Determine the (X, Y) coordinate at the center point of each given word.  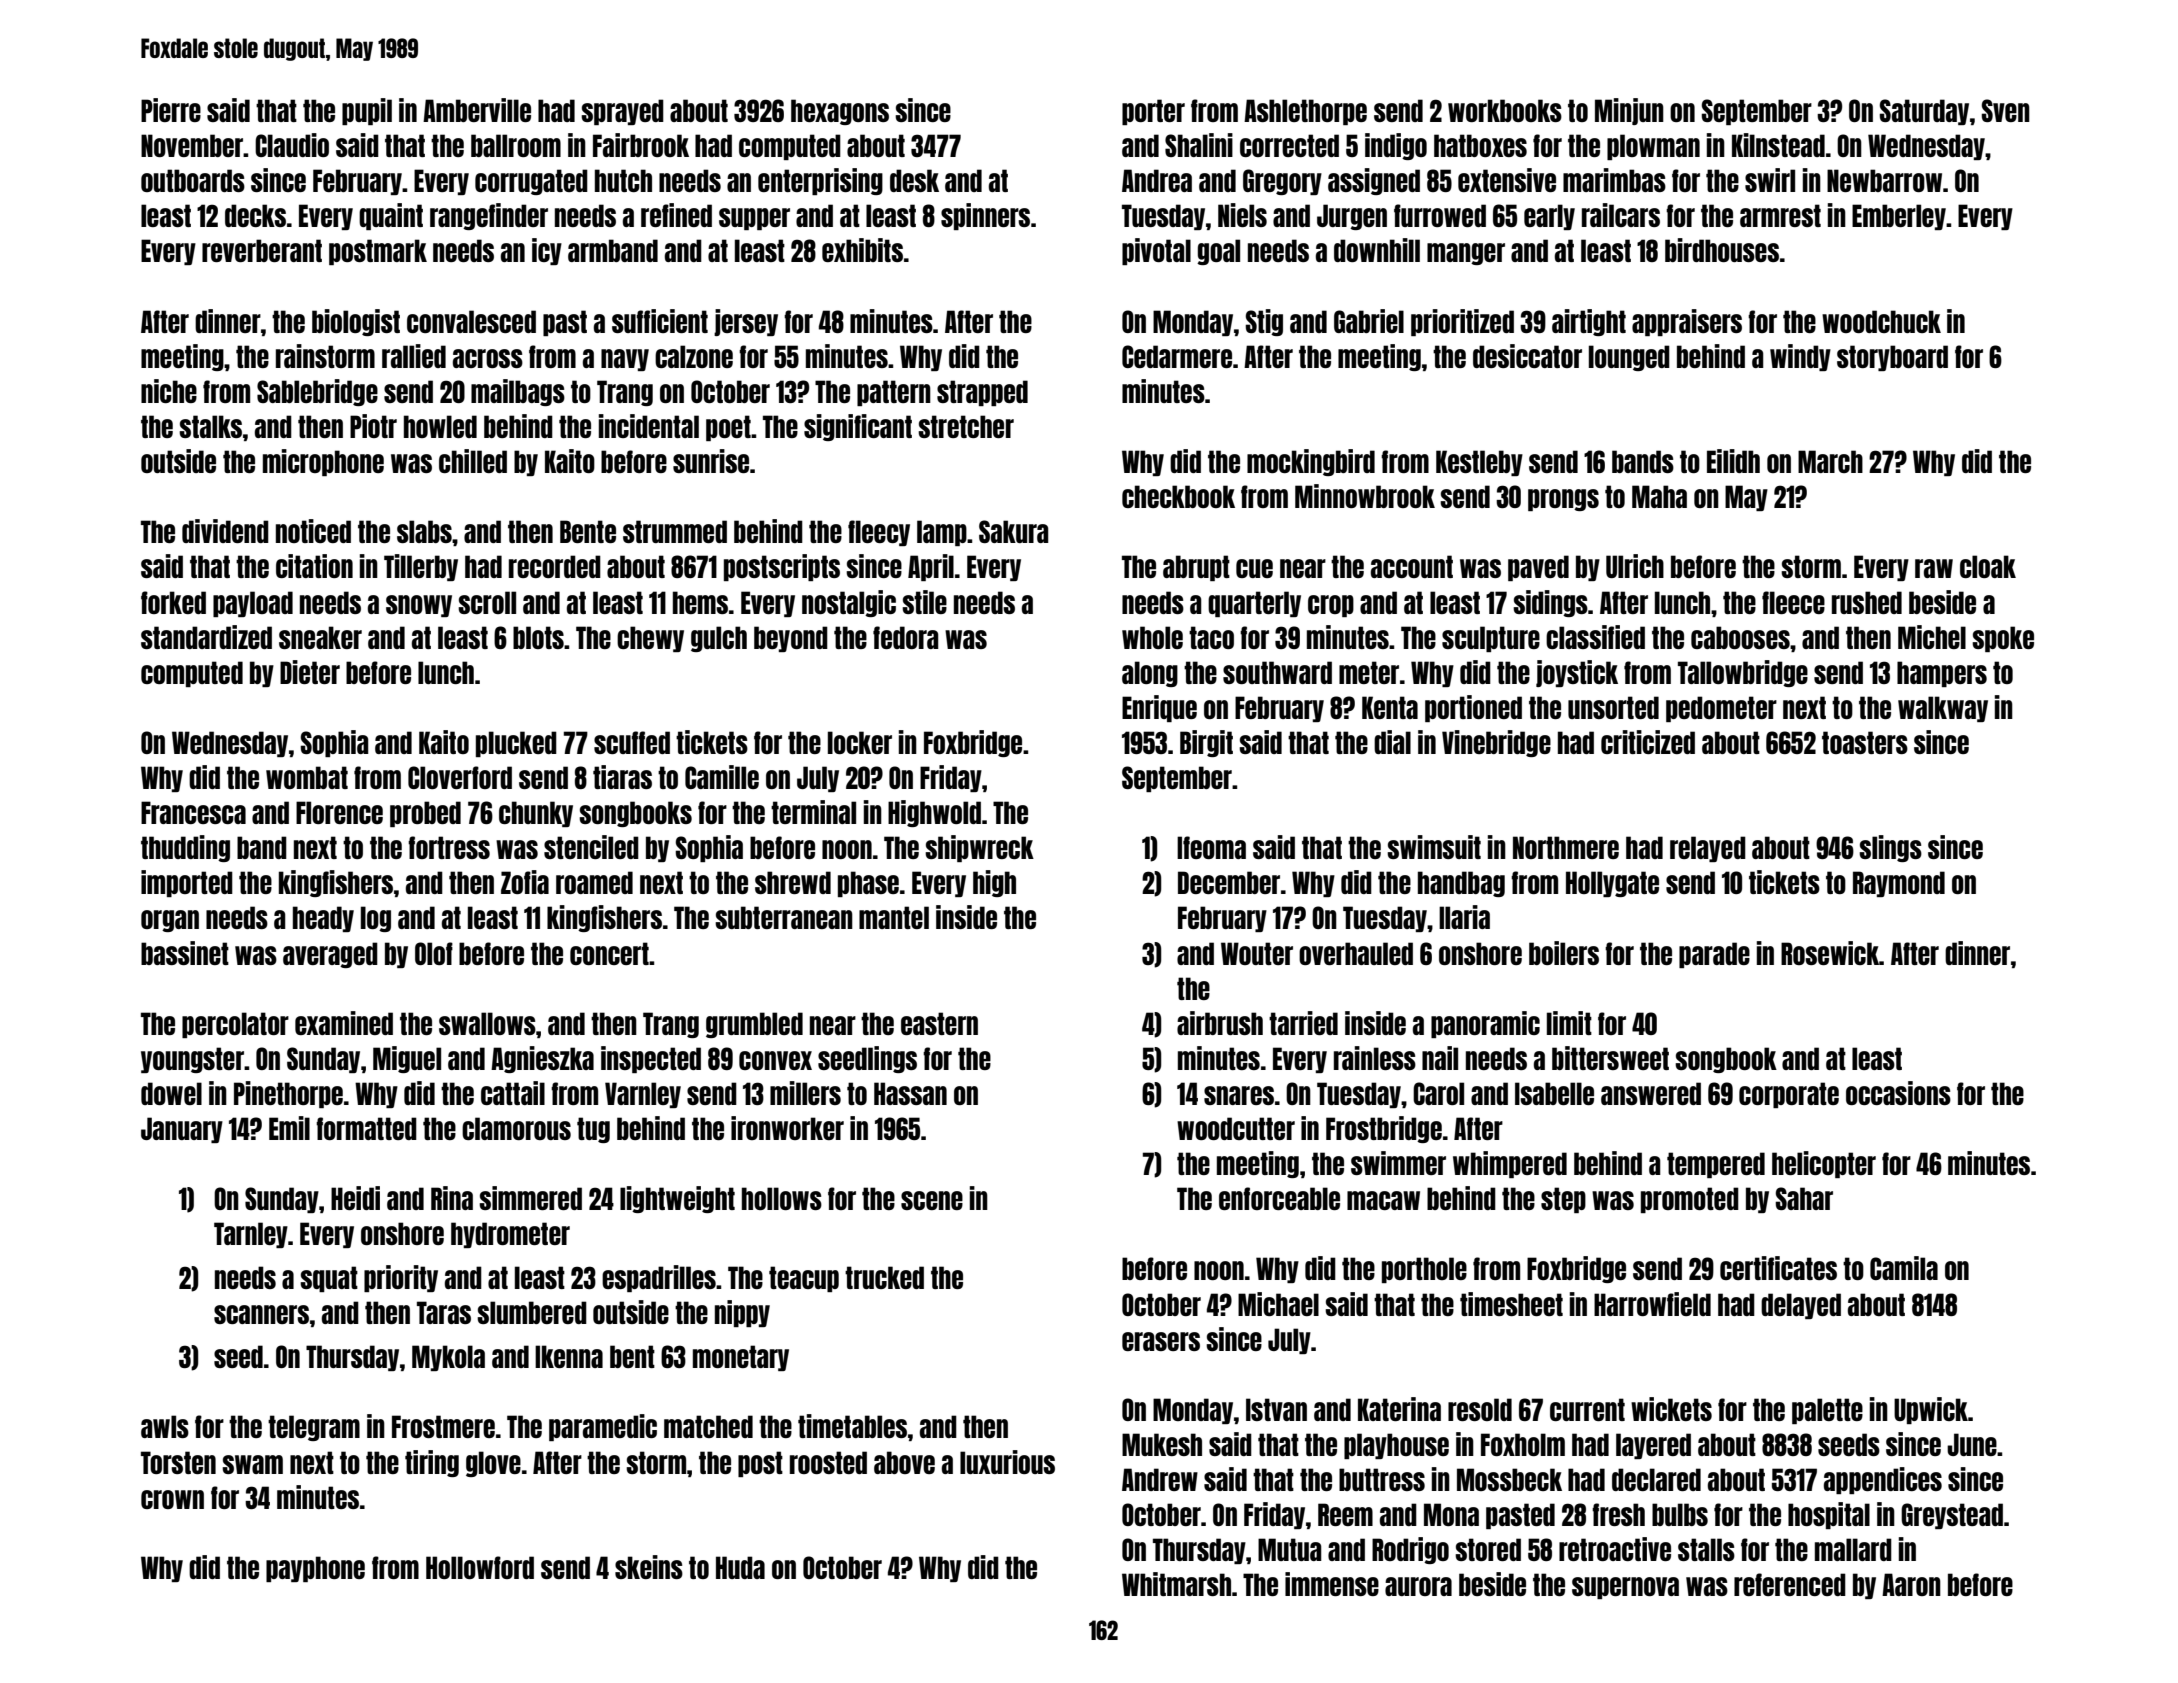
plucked (516, 744)
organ (170, 921)
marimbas (1614, 180)
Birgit (1206, 743)
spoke (2003, 639)
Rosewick (1830, 953)
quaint (391, 216)
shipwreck (979, 848)
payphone (315, 1569)
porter (1153, 112)
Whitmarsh (1176, 1584)
